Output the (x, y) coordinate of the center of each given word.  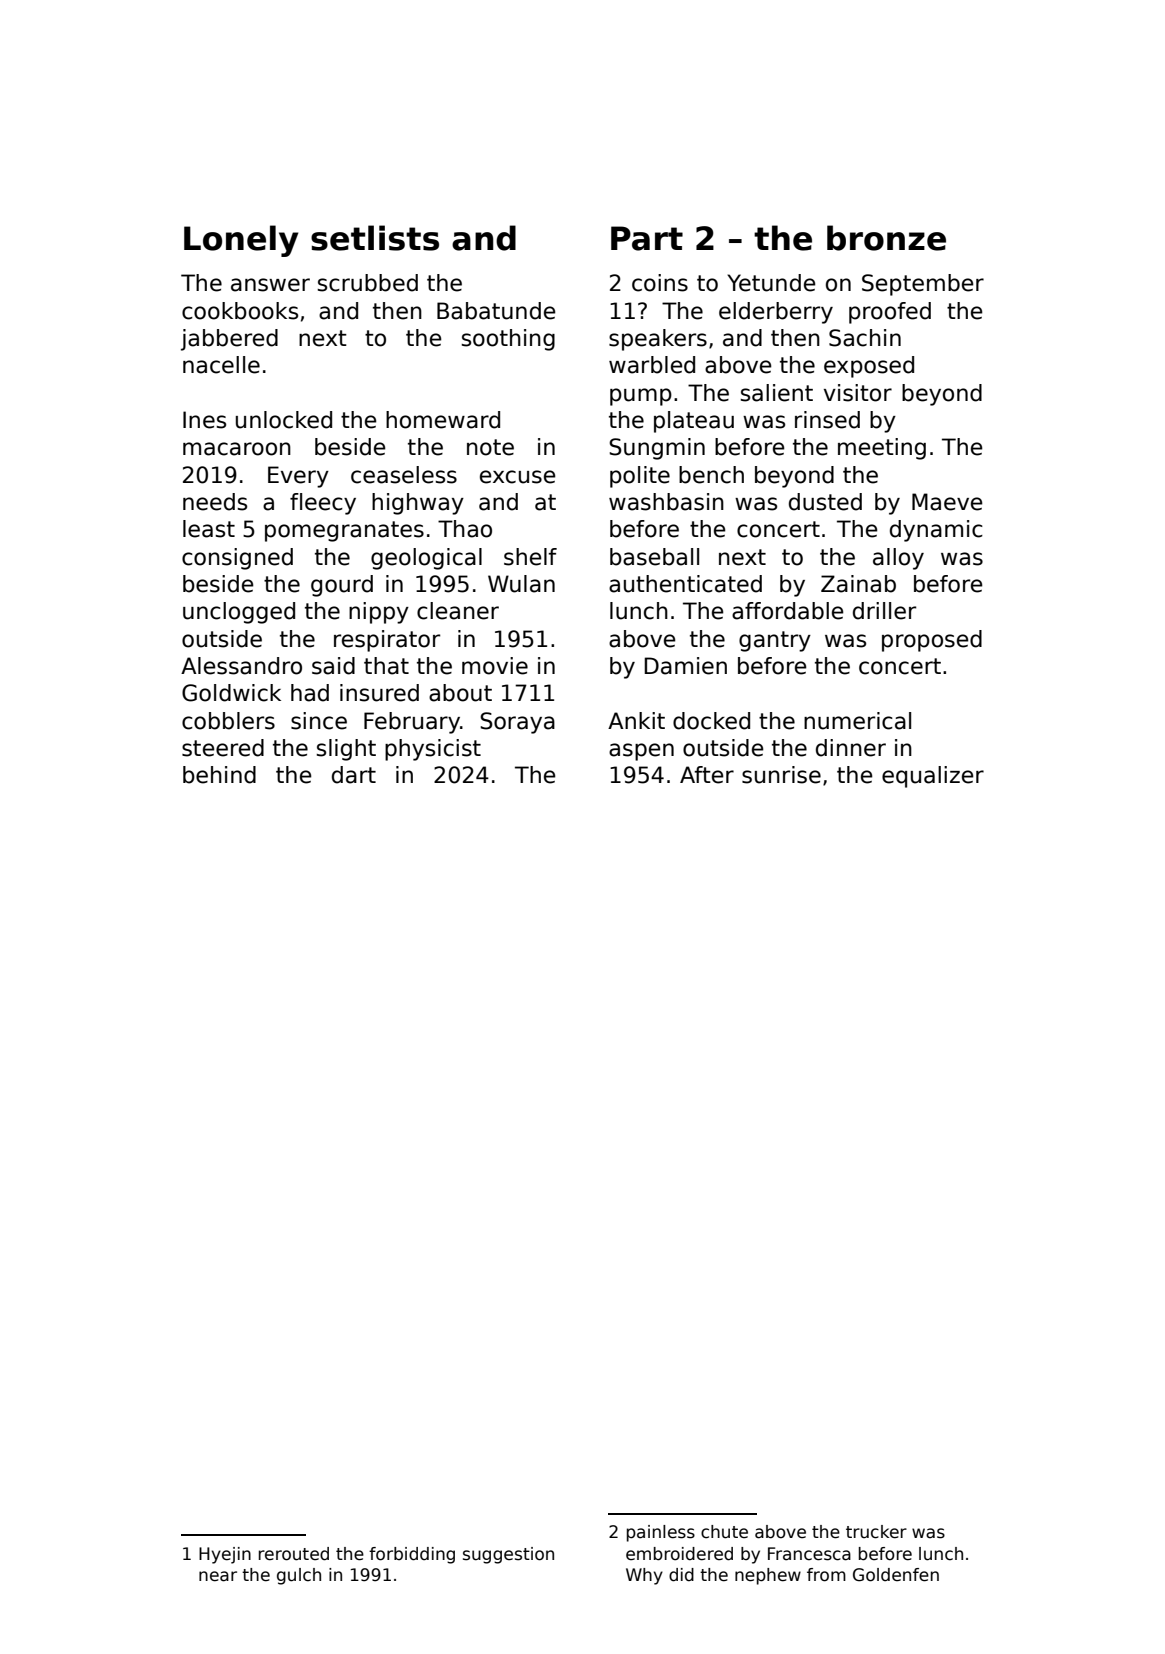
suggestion (508, 1555)
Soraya (517, 723)
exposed (869, 367)
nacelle (221, 365)
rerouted (294, 1554)
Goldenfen (896, 1575)
